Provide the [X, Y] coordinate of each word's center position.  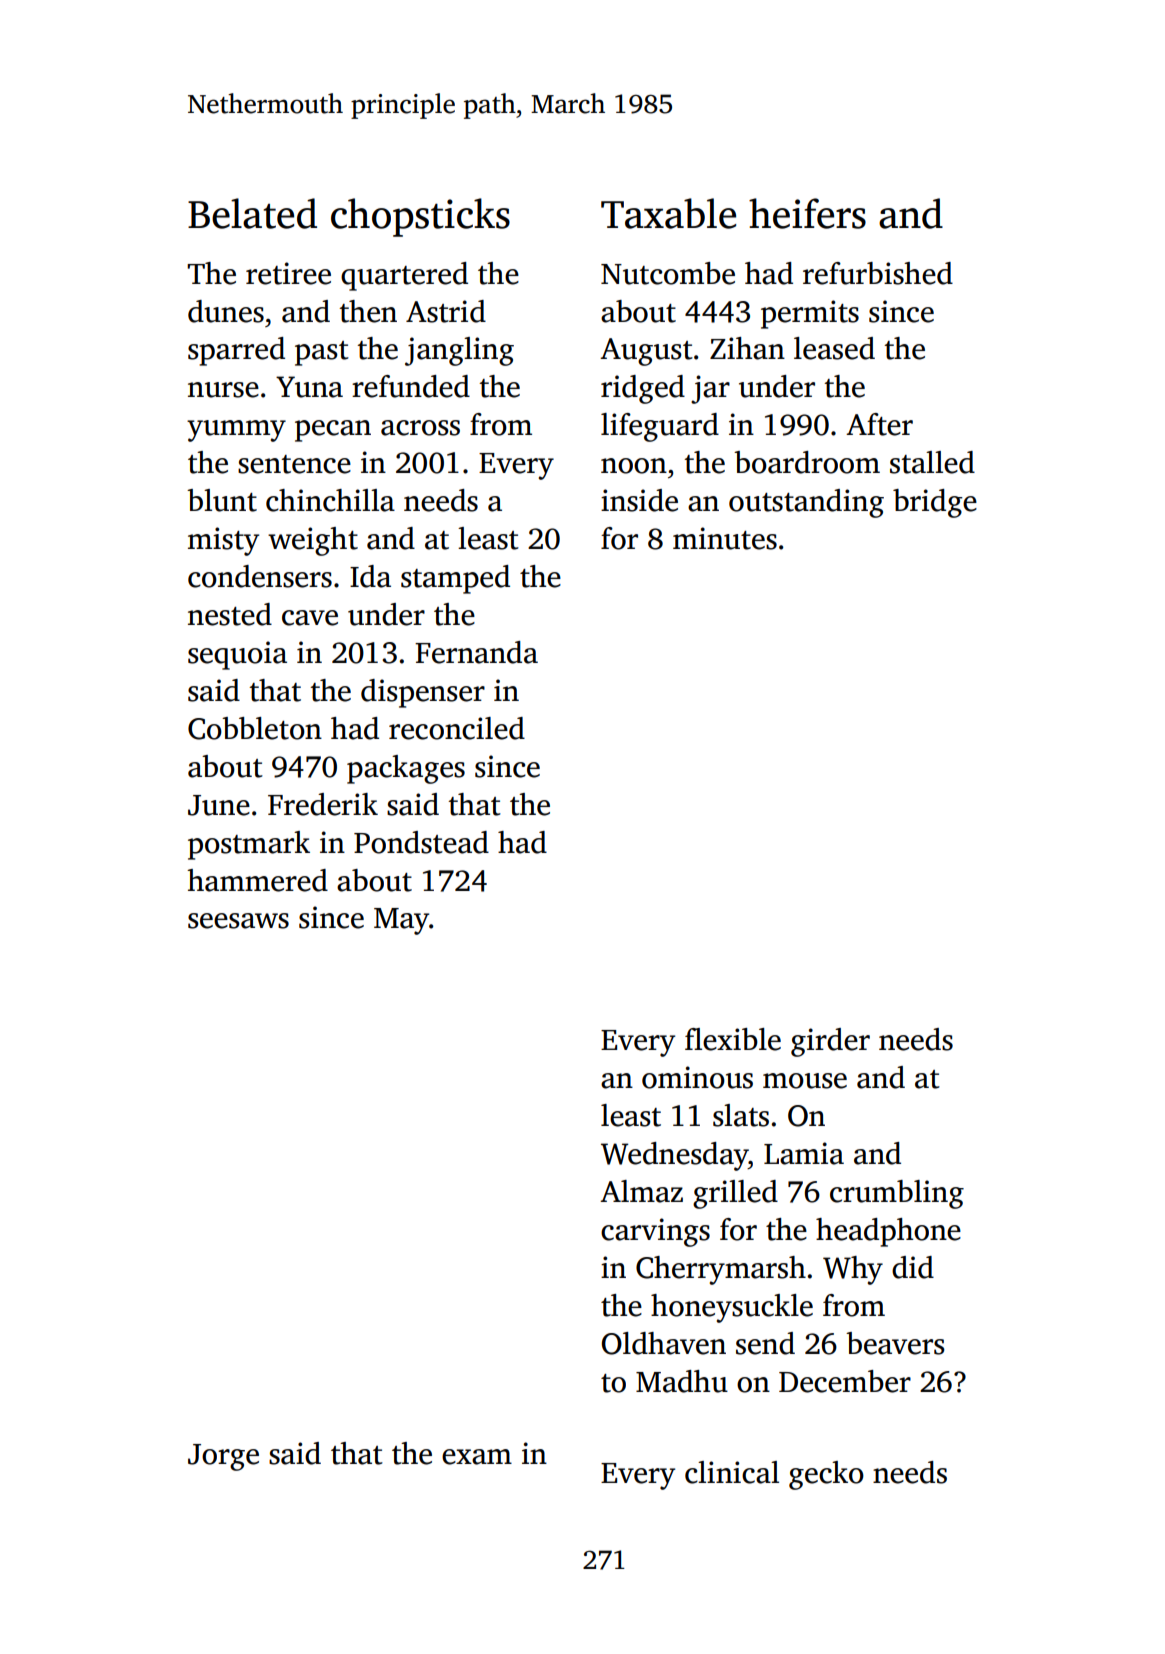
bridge [935, 503]
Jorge [223, 1457]
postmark [249, 845]
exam [477, 1457]
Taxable [668, 213]
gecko [826, 1475]
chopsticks [420, 217]
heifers [807, 213]
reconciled [457, 728]
